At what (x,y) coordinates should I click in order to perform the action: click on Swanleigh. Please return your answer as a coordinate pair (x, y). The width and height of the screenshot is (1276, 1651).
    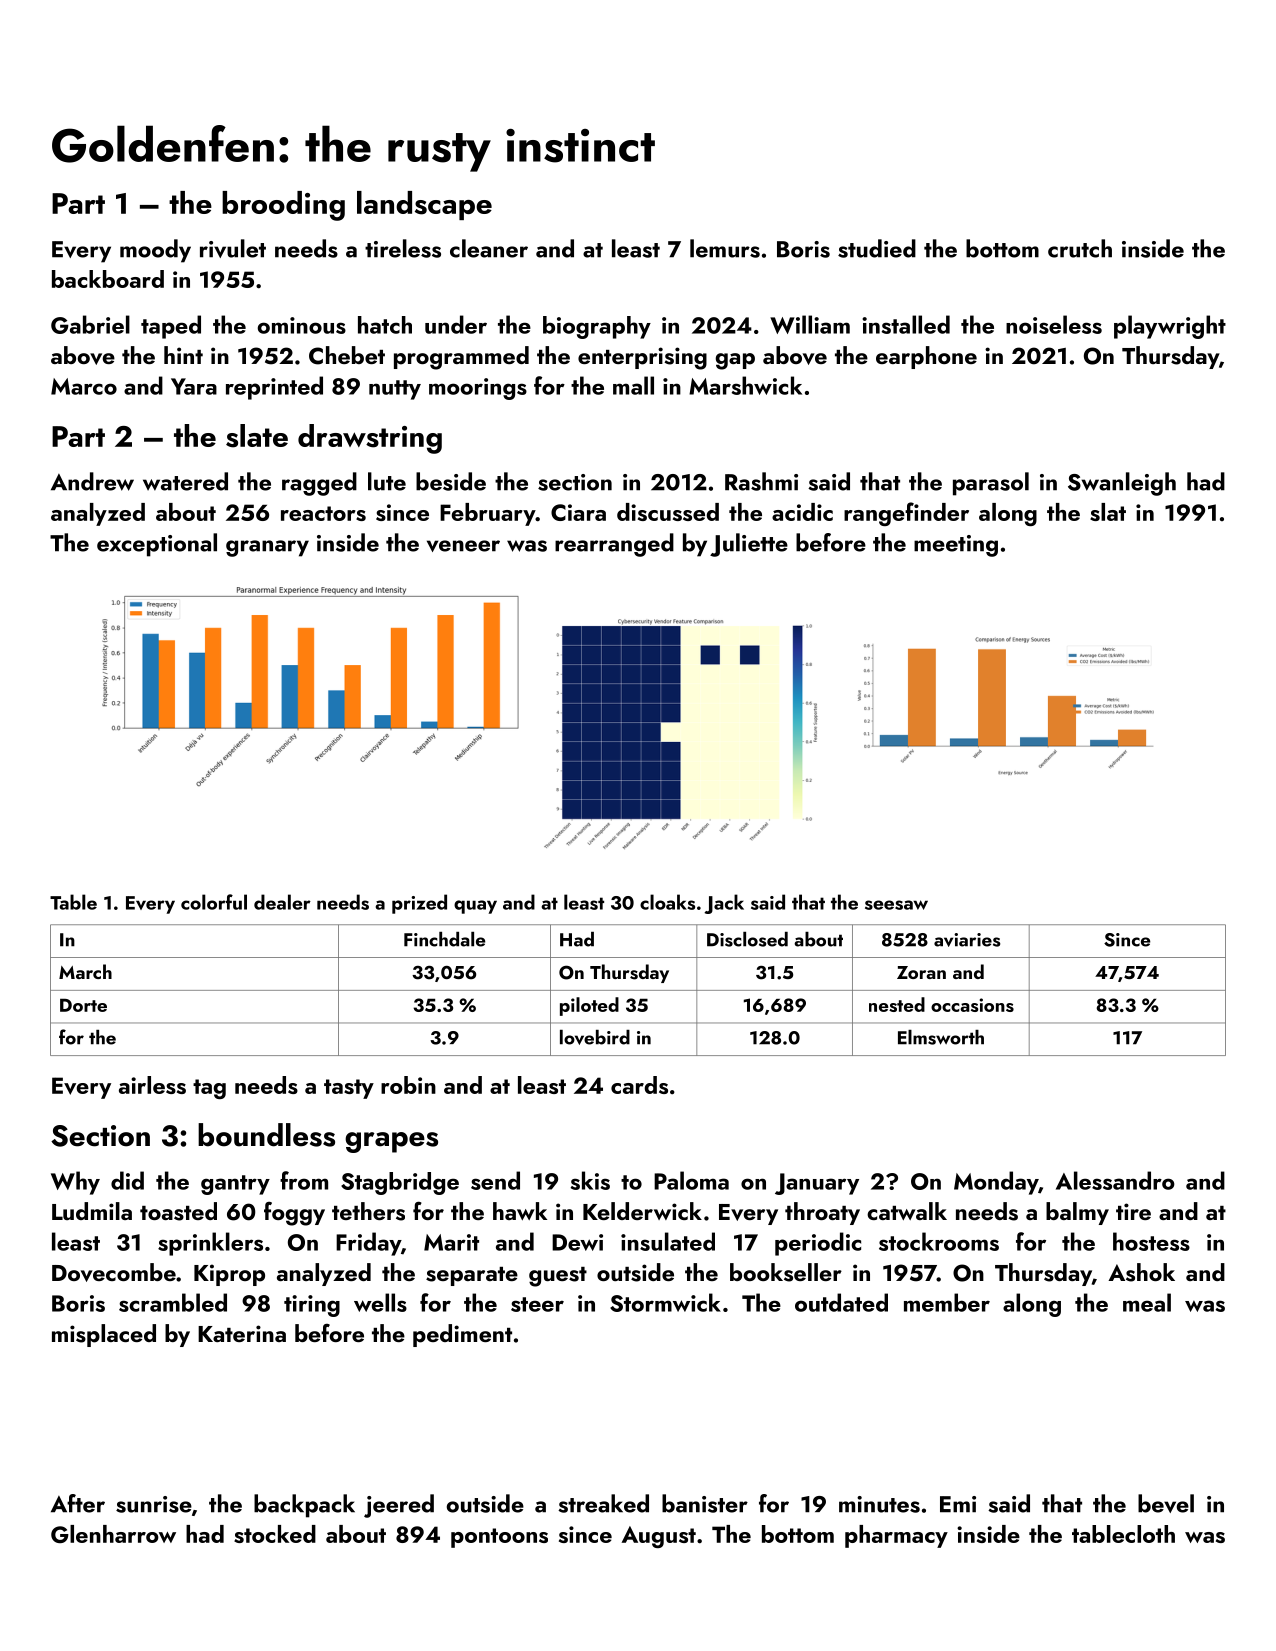
    Looking at the image, I should click on (1122, 484).
